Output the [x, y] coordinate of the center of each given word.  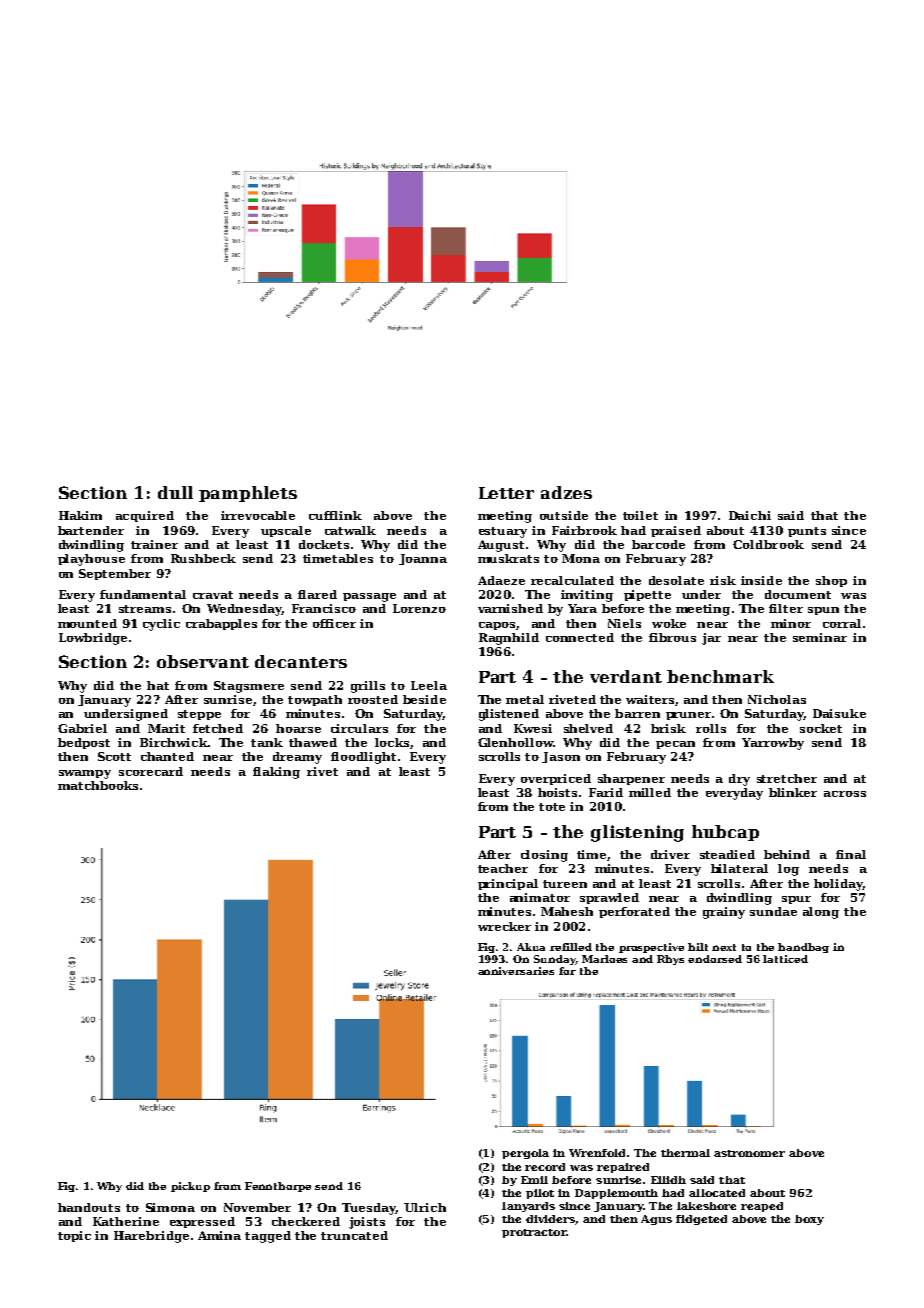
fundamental [143, 594]
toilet [640, 515]
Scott [114, 756]
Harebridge [151, 1237]
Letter [506, 493]
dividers [551, 1220]
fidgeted [701, 1220]
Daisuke [839, 713]
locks [392, 742]
